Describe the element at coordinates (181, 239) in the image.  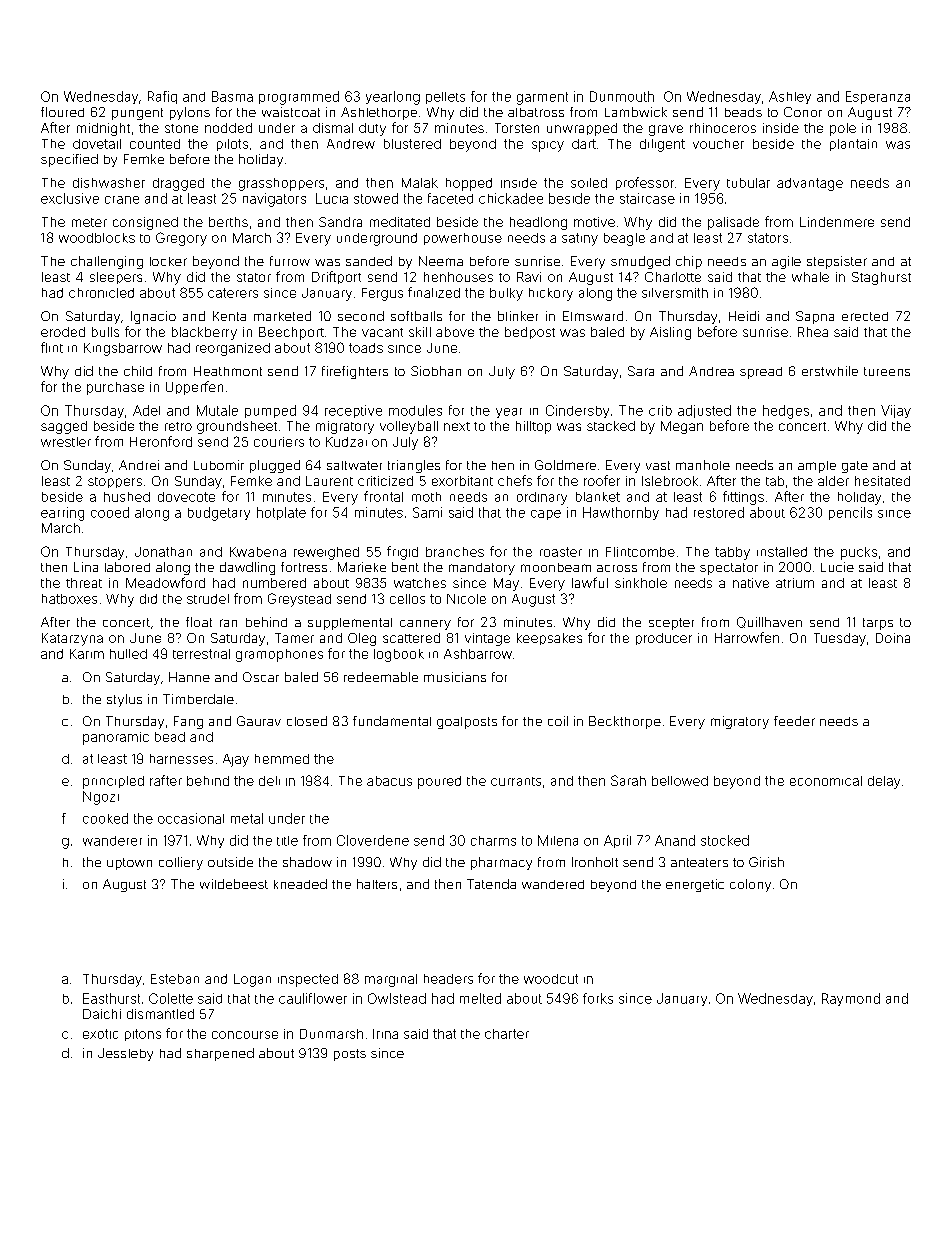
I see `Gregory` at that location.
